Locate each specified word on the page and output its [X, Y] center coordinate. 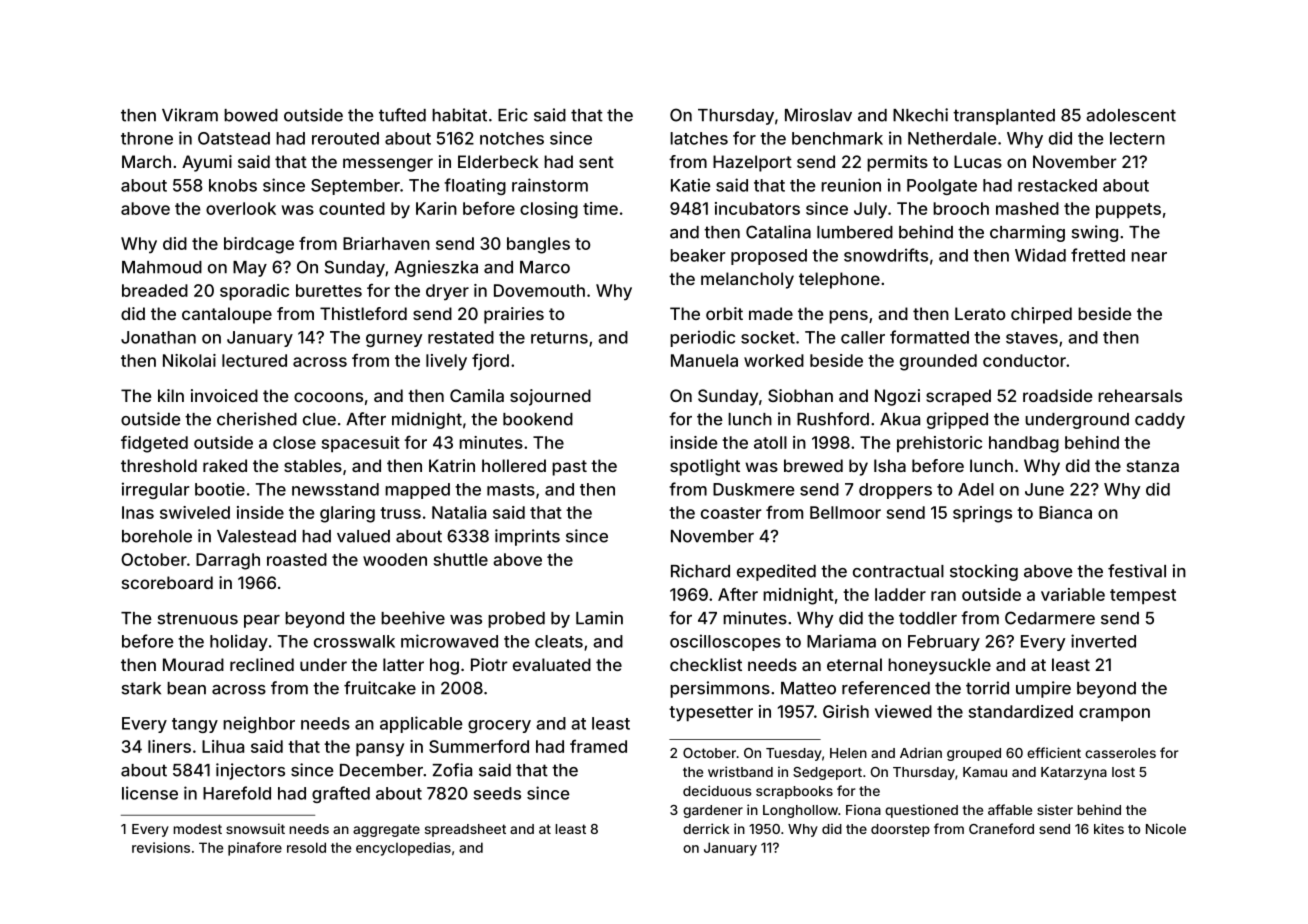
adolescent [1131, 115]
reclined [262, 664]
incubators [757, 208]
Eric [513, 115]
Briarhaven [386, 243]
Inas [138, 512]
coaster [731, 513]
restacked [1057, 185]
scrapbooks [794, 792]
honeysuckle [939, 666]
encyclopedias [403, 849]
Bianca [1065, 512]
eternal [854, 664]
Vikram [190, 115]
